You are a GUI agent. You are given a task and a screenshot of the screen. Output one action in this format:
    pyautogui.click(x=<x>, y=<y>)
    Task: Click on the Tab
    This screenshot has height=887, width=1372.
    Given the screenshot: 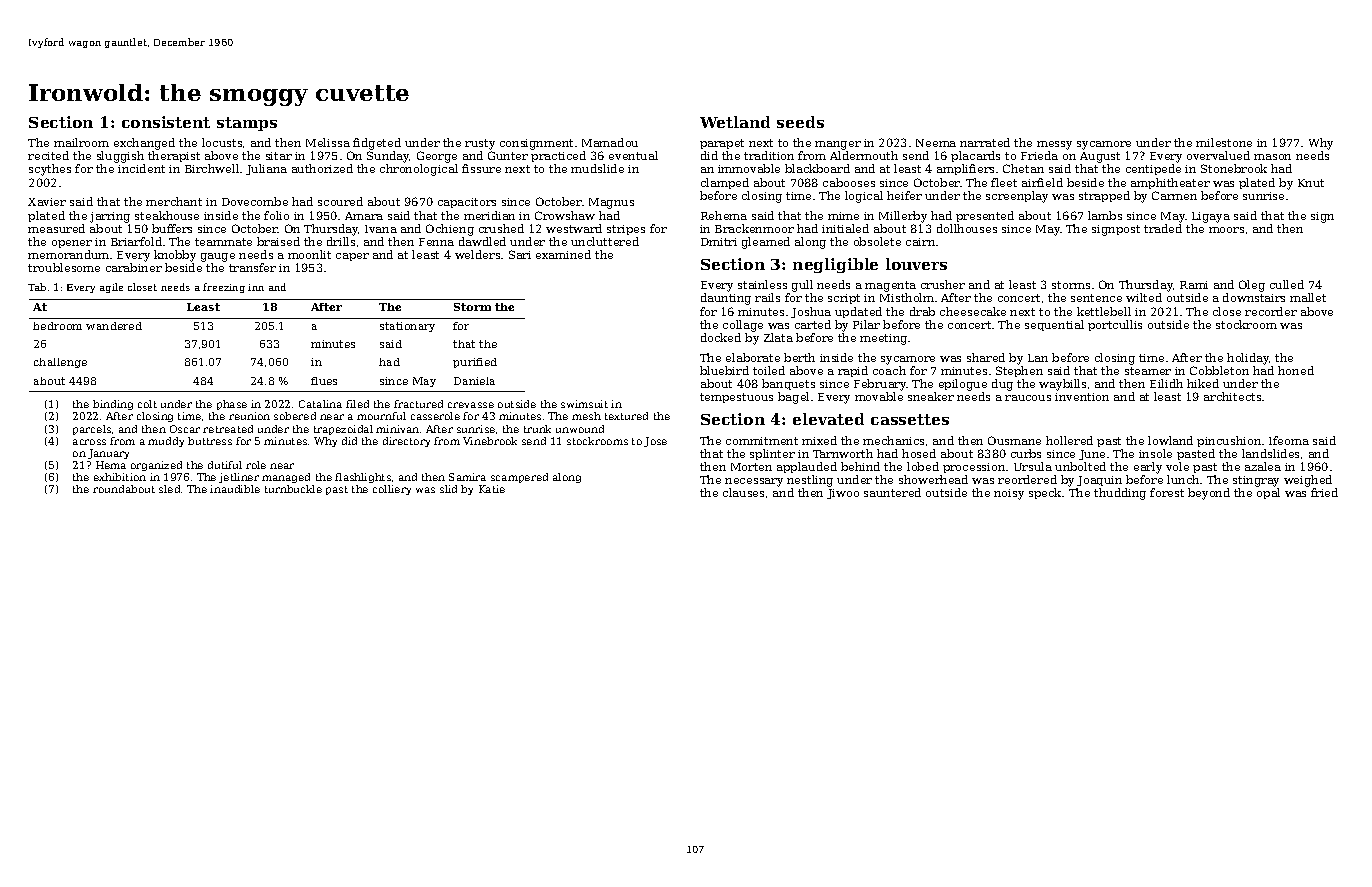 What is the action you would take?
    pyautogui.click(x=37, y=287)
